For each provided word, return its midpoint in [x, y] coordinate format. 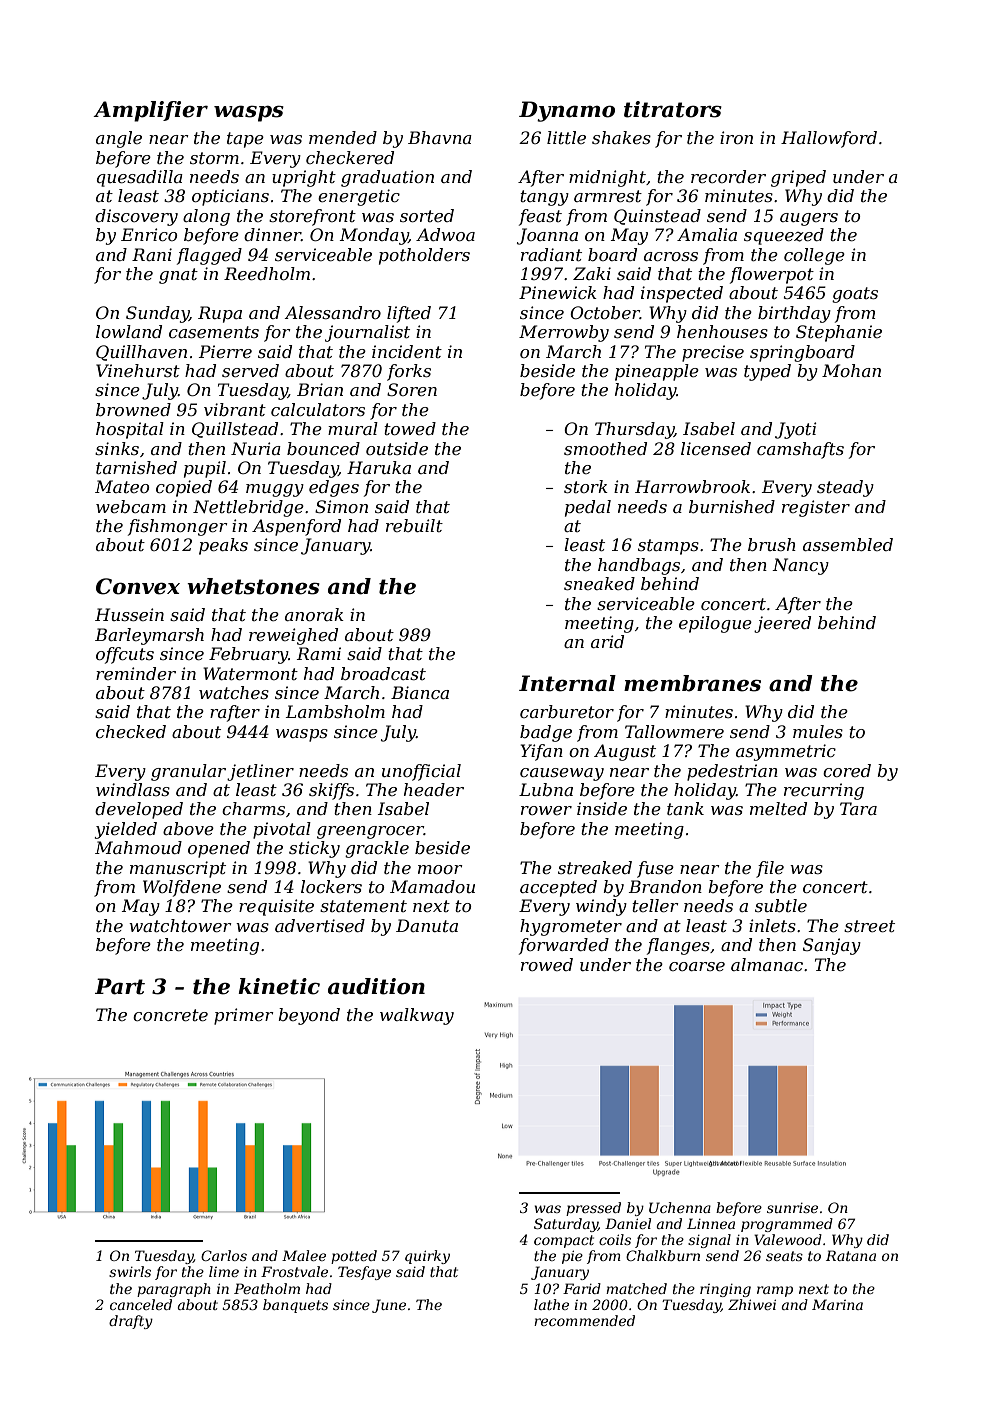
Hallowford [829, 139]
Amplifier [150, 111]
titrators [673, 109]
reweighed [293, 636]
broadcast [383, 673]
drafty [131, 1322]
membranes [692, 683]
